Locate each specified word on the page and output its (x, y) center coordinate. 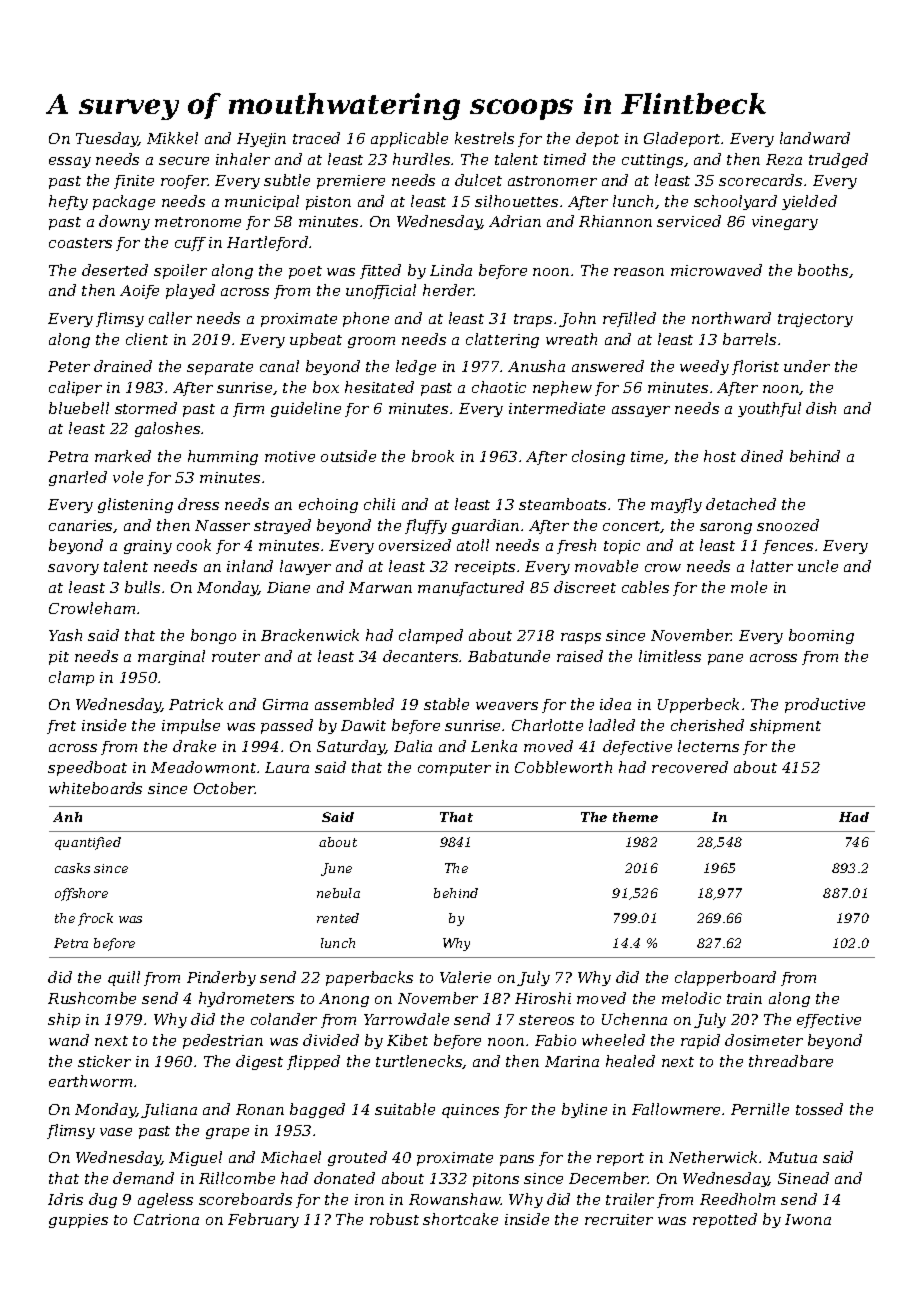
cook (194, 545)
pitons (496, 1180)
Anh (67, 817)
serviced (689, 221)
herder (448, 290)
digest (259, 1062)
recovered (690, 767)
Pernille (760, 1109)
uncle (818, 566)
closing (598, 457)
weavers (507, 706)
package (124, 202)
